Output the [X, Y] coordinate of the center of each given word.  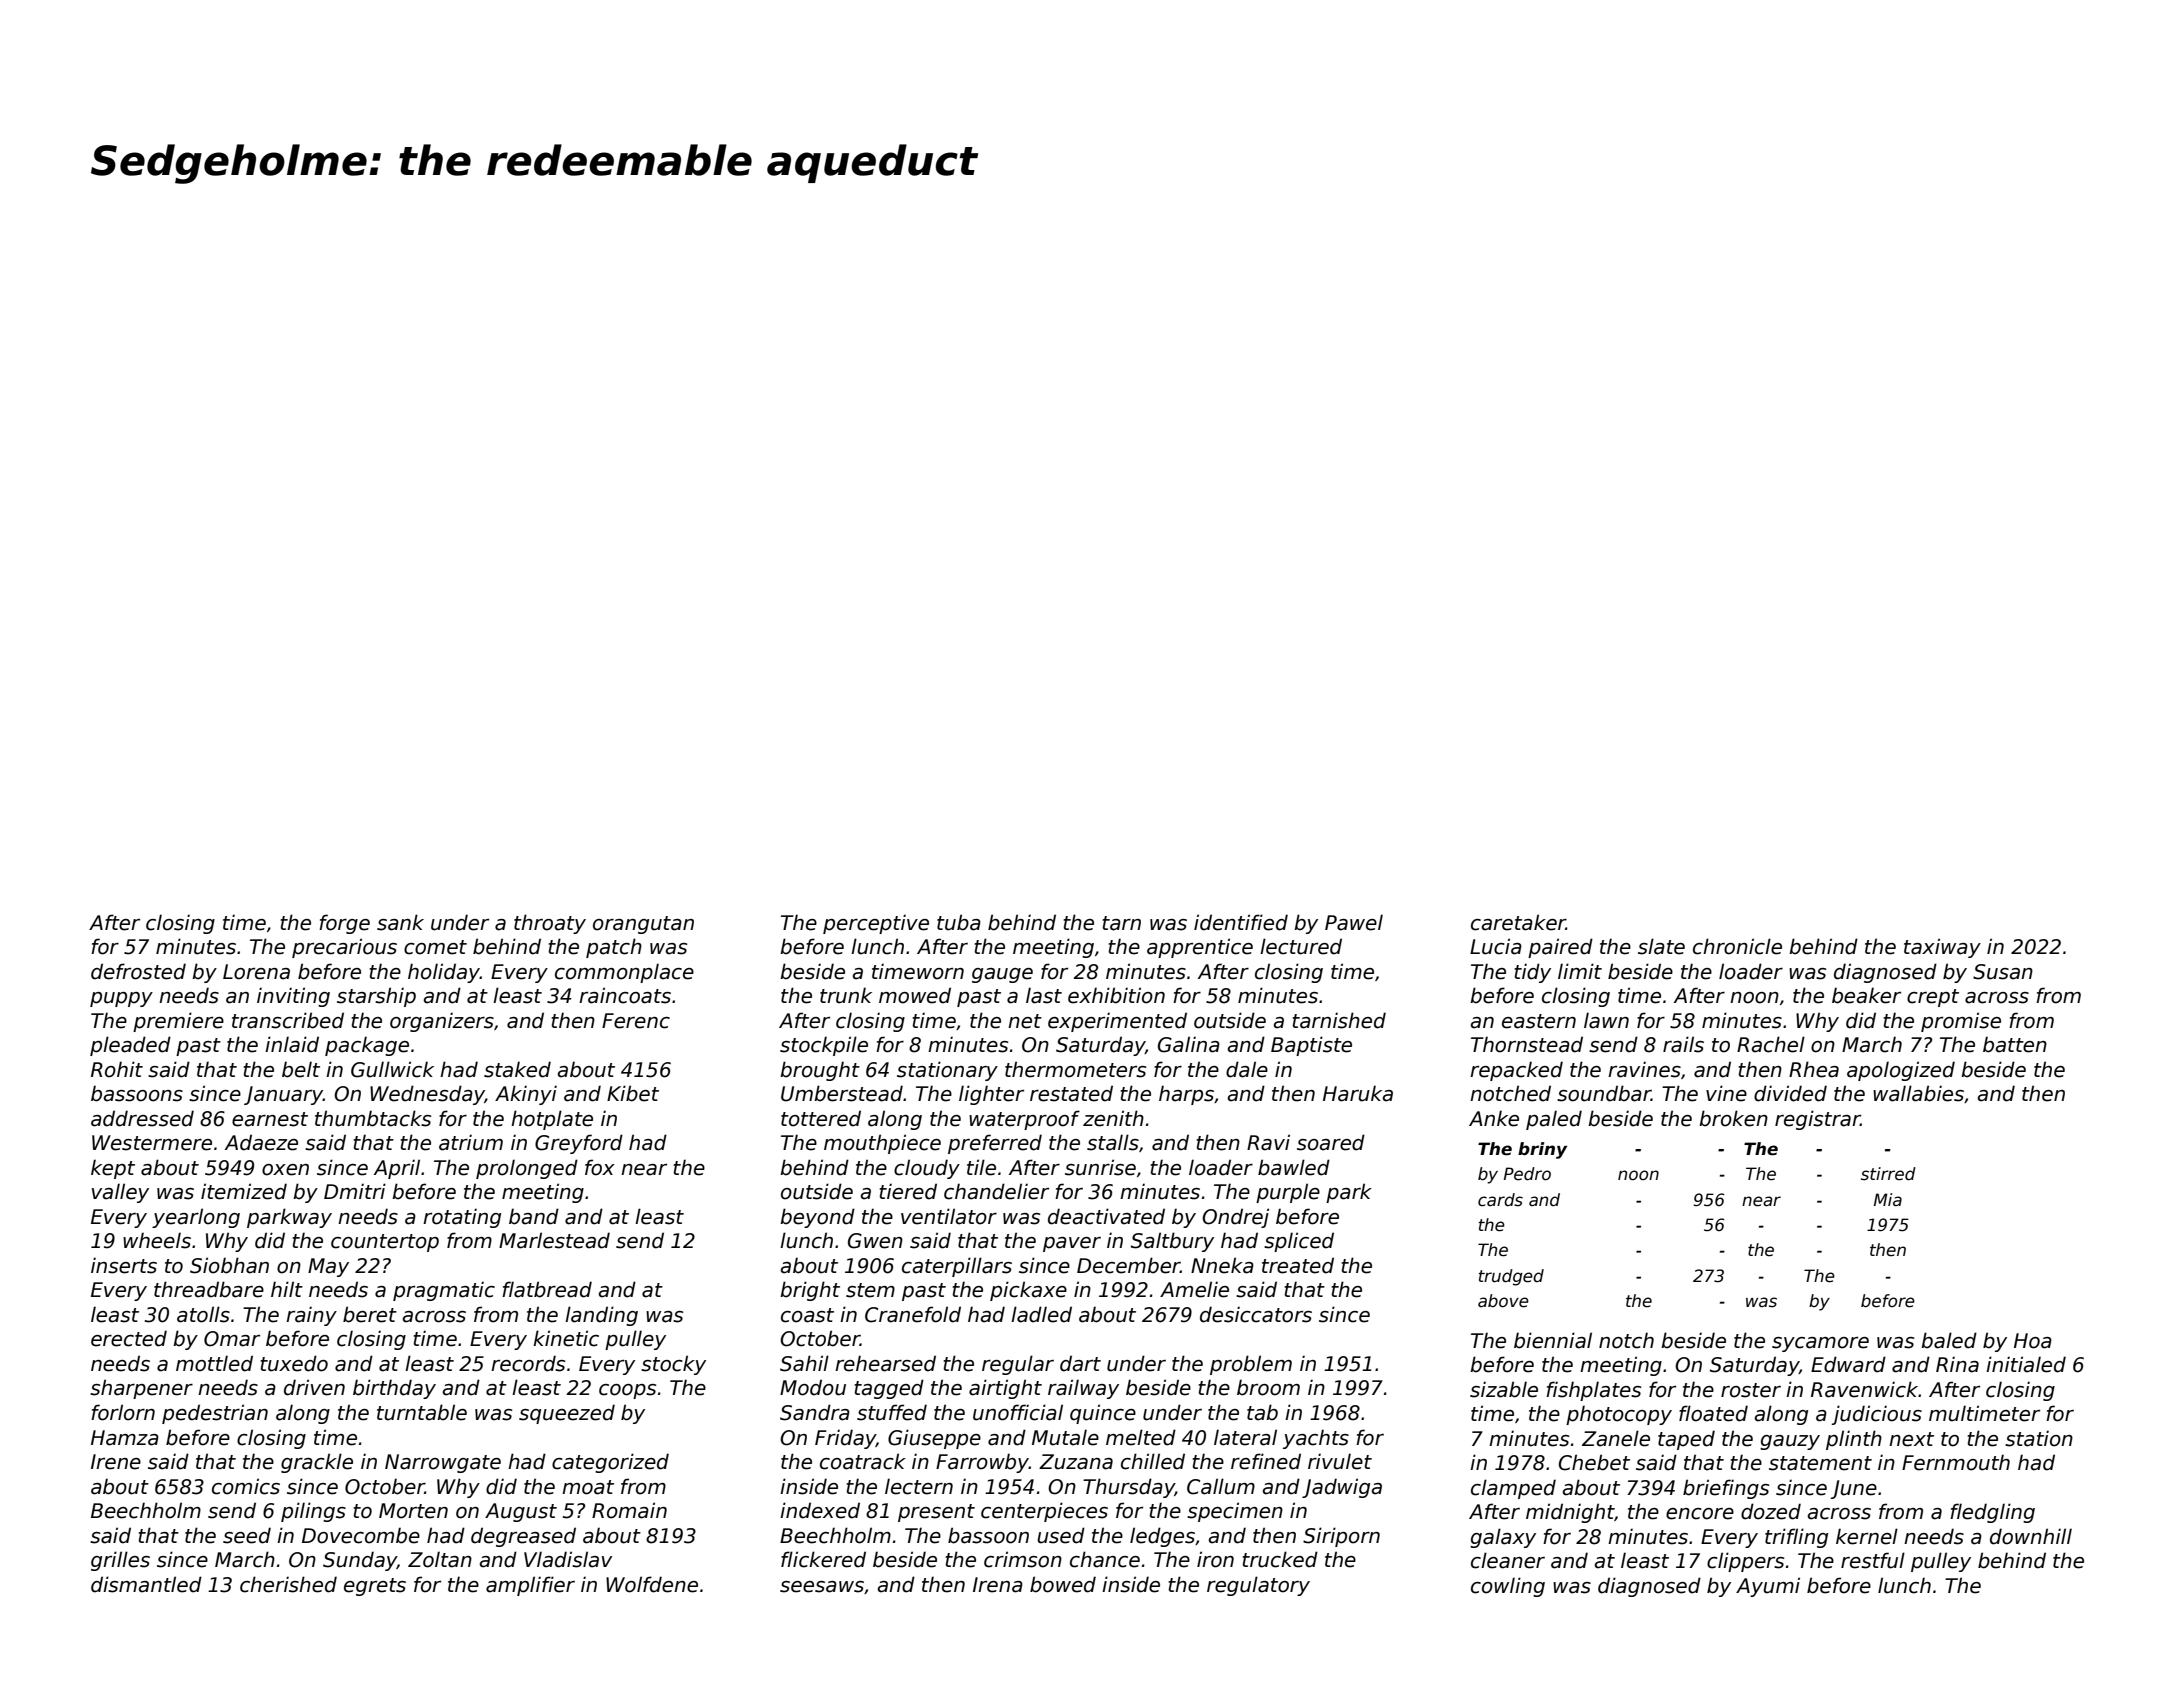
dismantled [146, 1584]
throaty [550, 924]
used [1061, 1535]
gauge [1002, 975]
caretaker [1518, 922]
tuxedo [294, 1363]
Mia [1888, 1200]
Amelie [1194, 1289]
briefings [1726, 1489]
